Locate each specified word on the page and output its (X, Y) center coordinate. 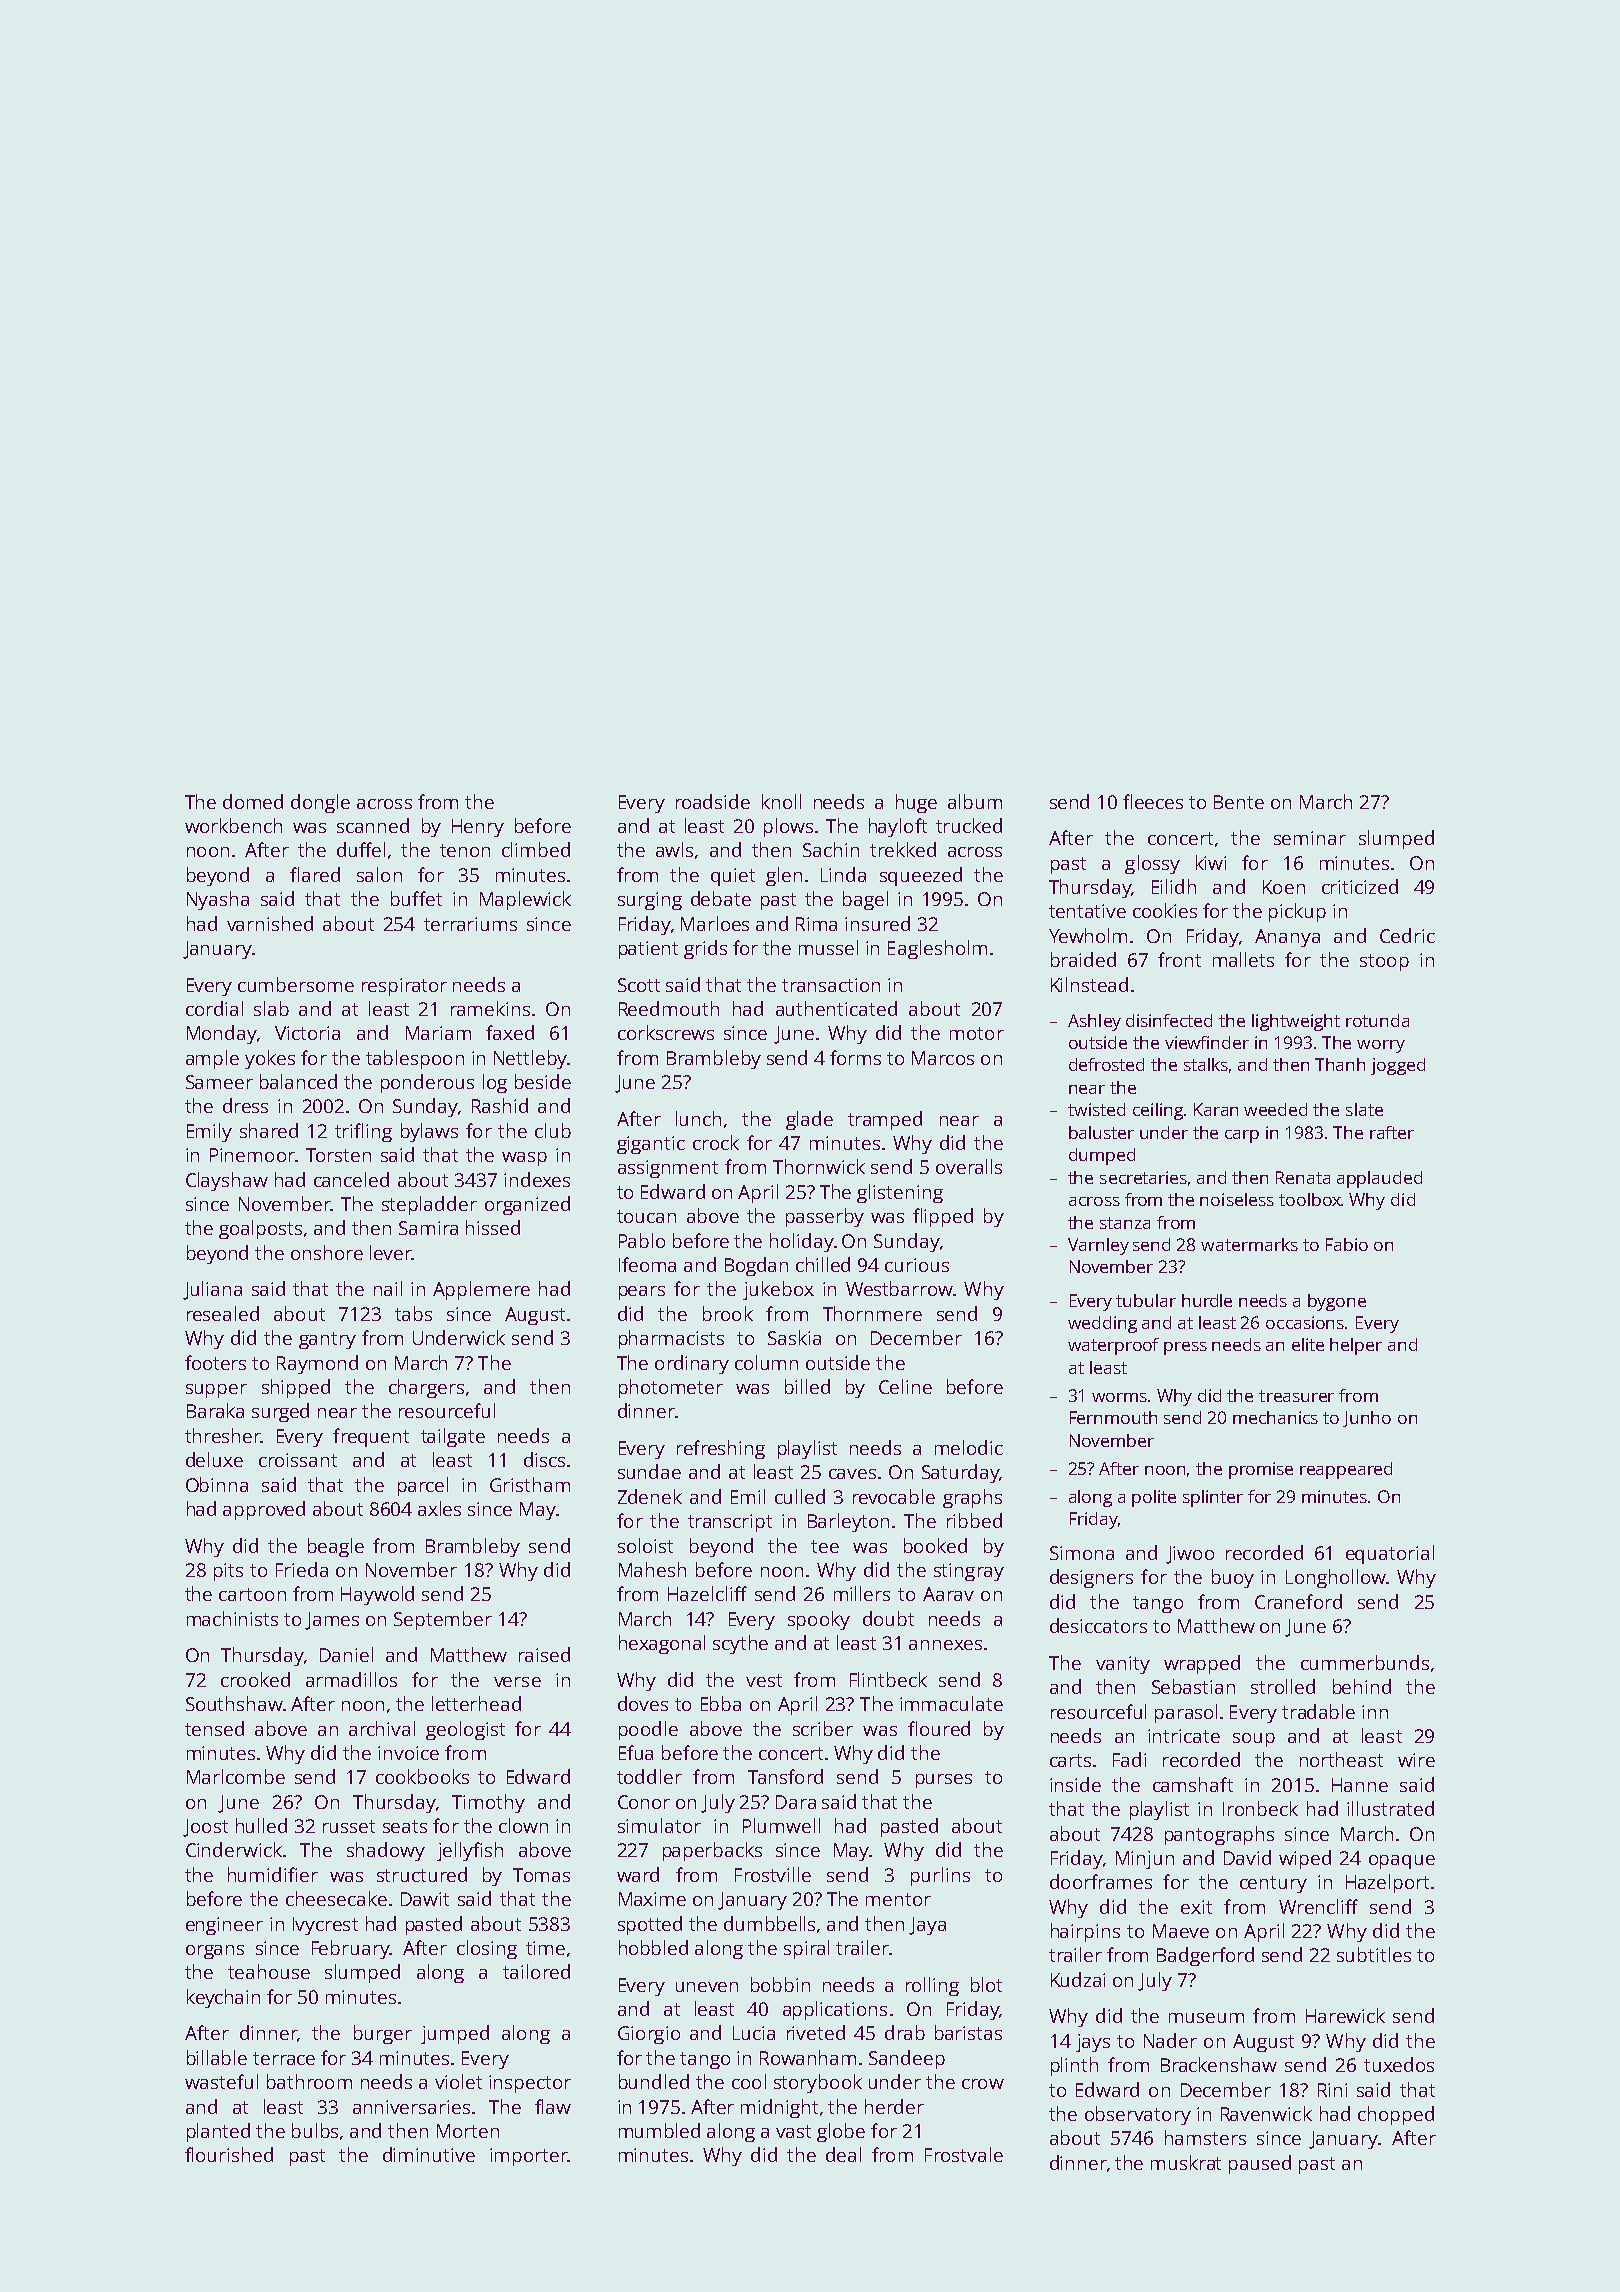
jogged (1398, 1066)
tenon (465, 850)
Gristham (530, 1484)
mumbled (659, 2130)
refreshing (721, 1449)
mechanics (1275, 1417)
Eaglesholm (937, 949)
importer (528, 2157)
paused (1260, 2164)
